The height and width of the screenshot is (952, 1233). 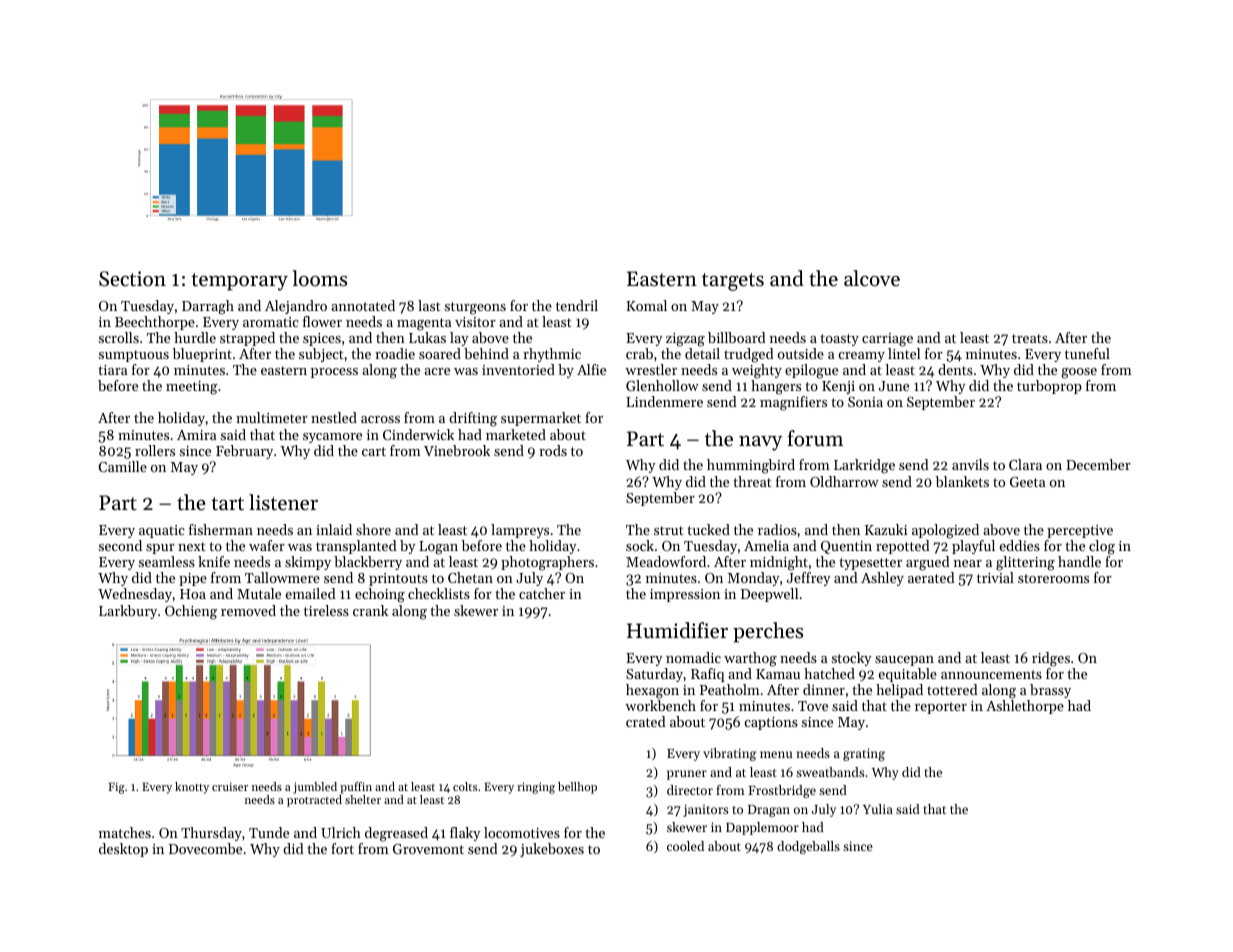 I want to click on dodgeballs, so click(x=808, y=847).
